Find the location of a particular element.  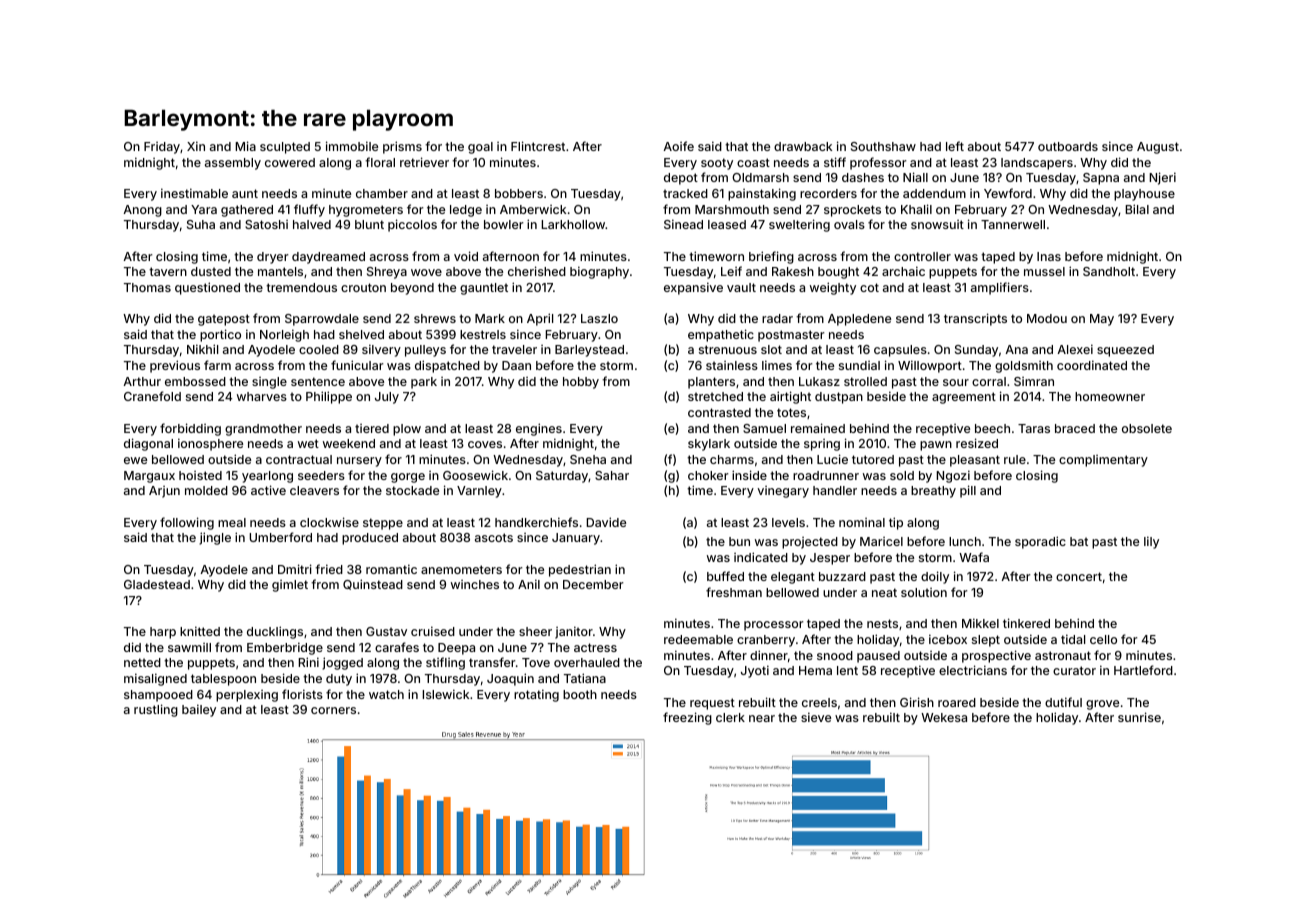

obsolete is located at coordinates (1147, 428).
